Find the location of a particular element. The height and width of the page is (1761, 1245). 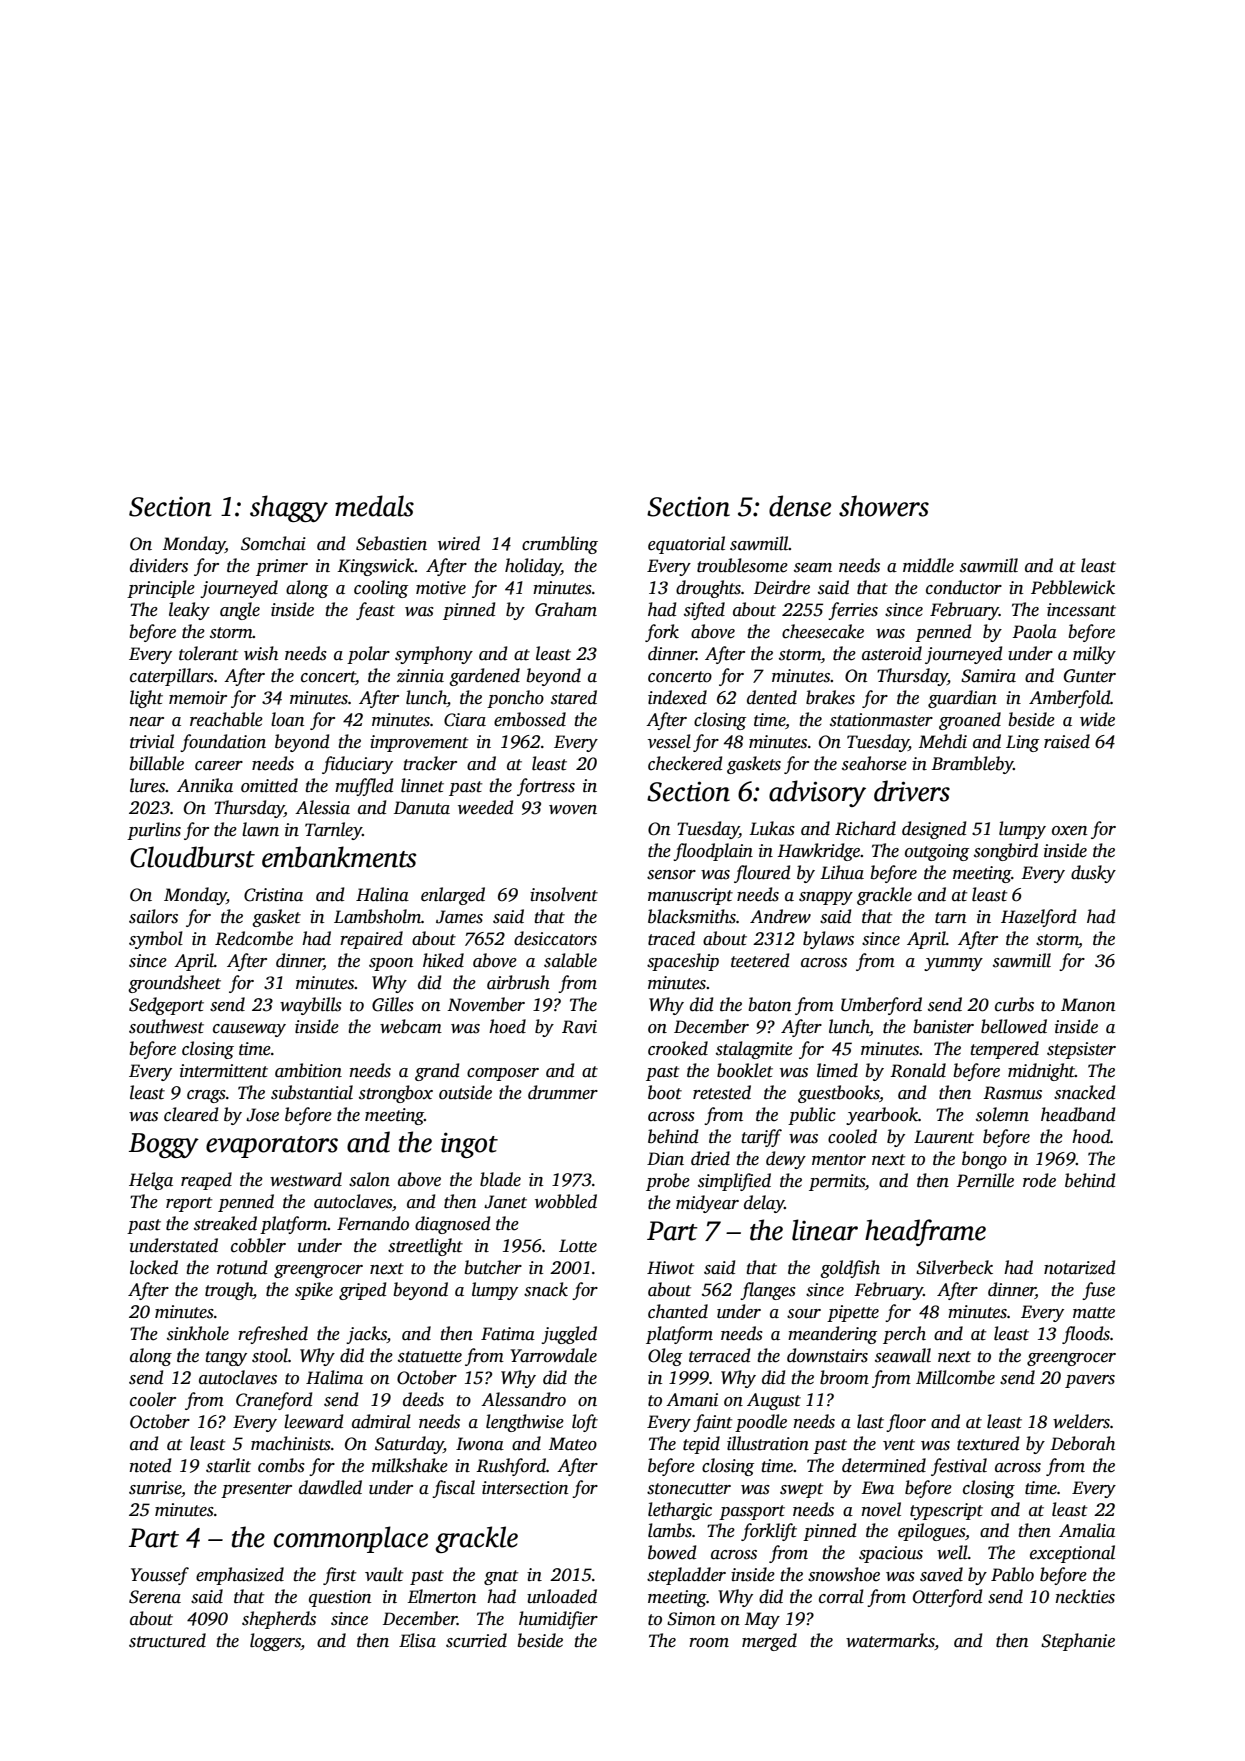

sailors is located at coordinates (153, 916).
